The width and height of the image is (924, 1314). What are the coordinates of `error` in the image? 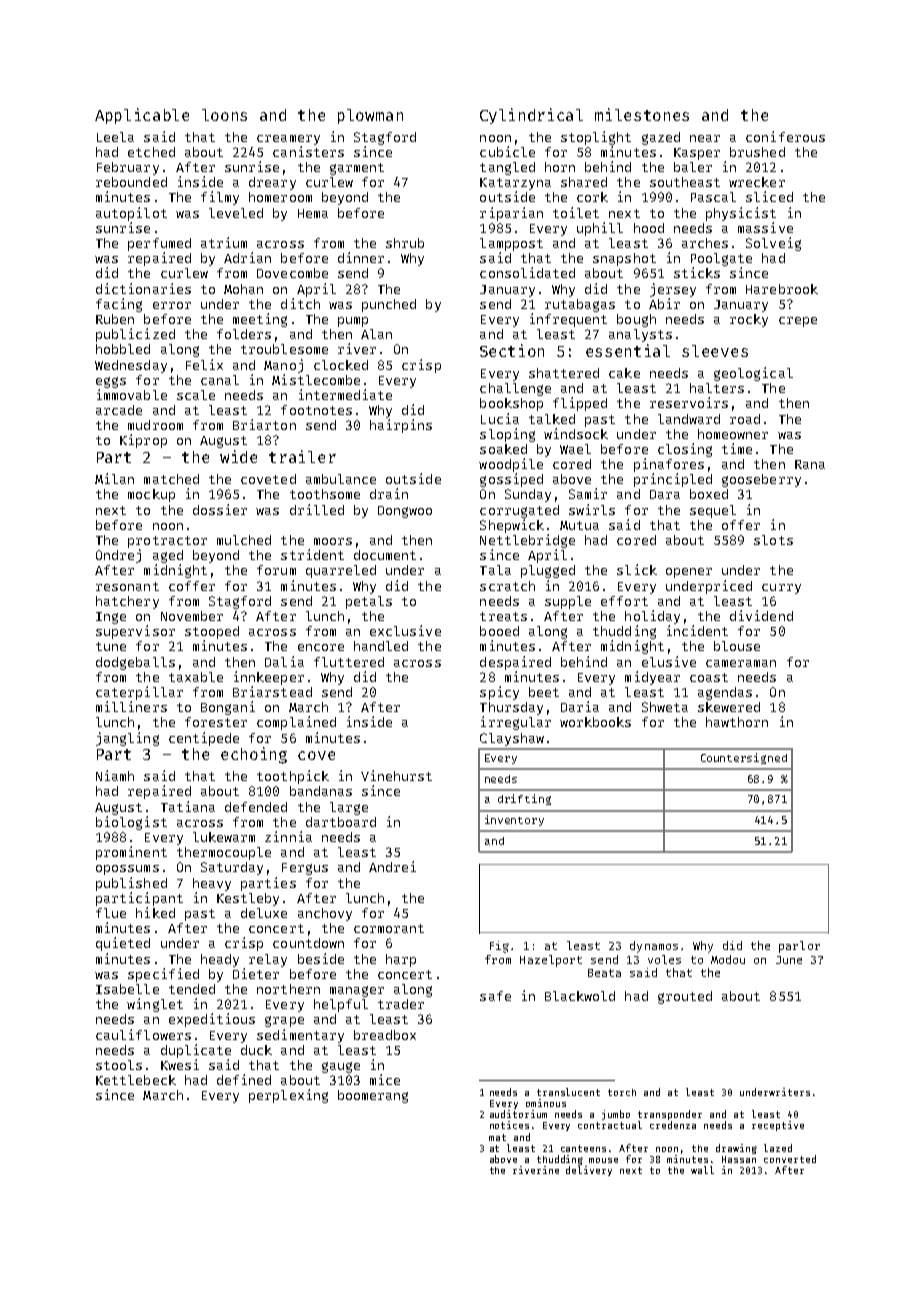 It's located at (172, 305).
